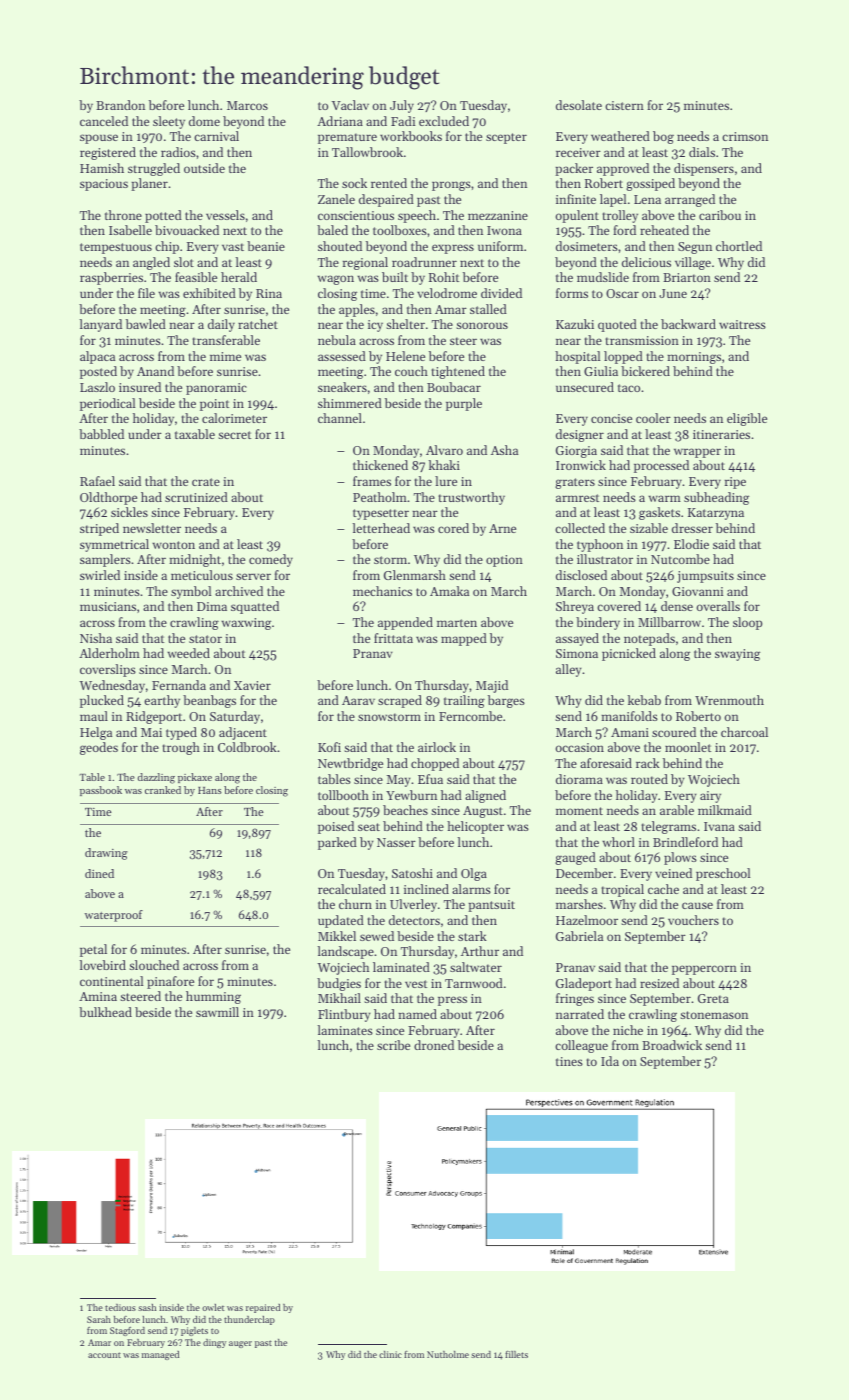 The height and width of the image is (1400, 849). What do you see at coordinates (101, 434) in the image?
I see `babbled` at bounding box center [101, 434].
